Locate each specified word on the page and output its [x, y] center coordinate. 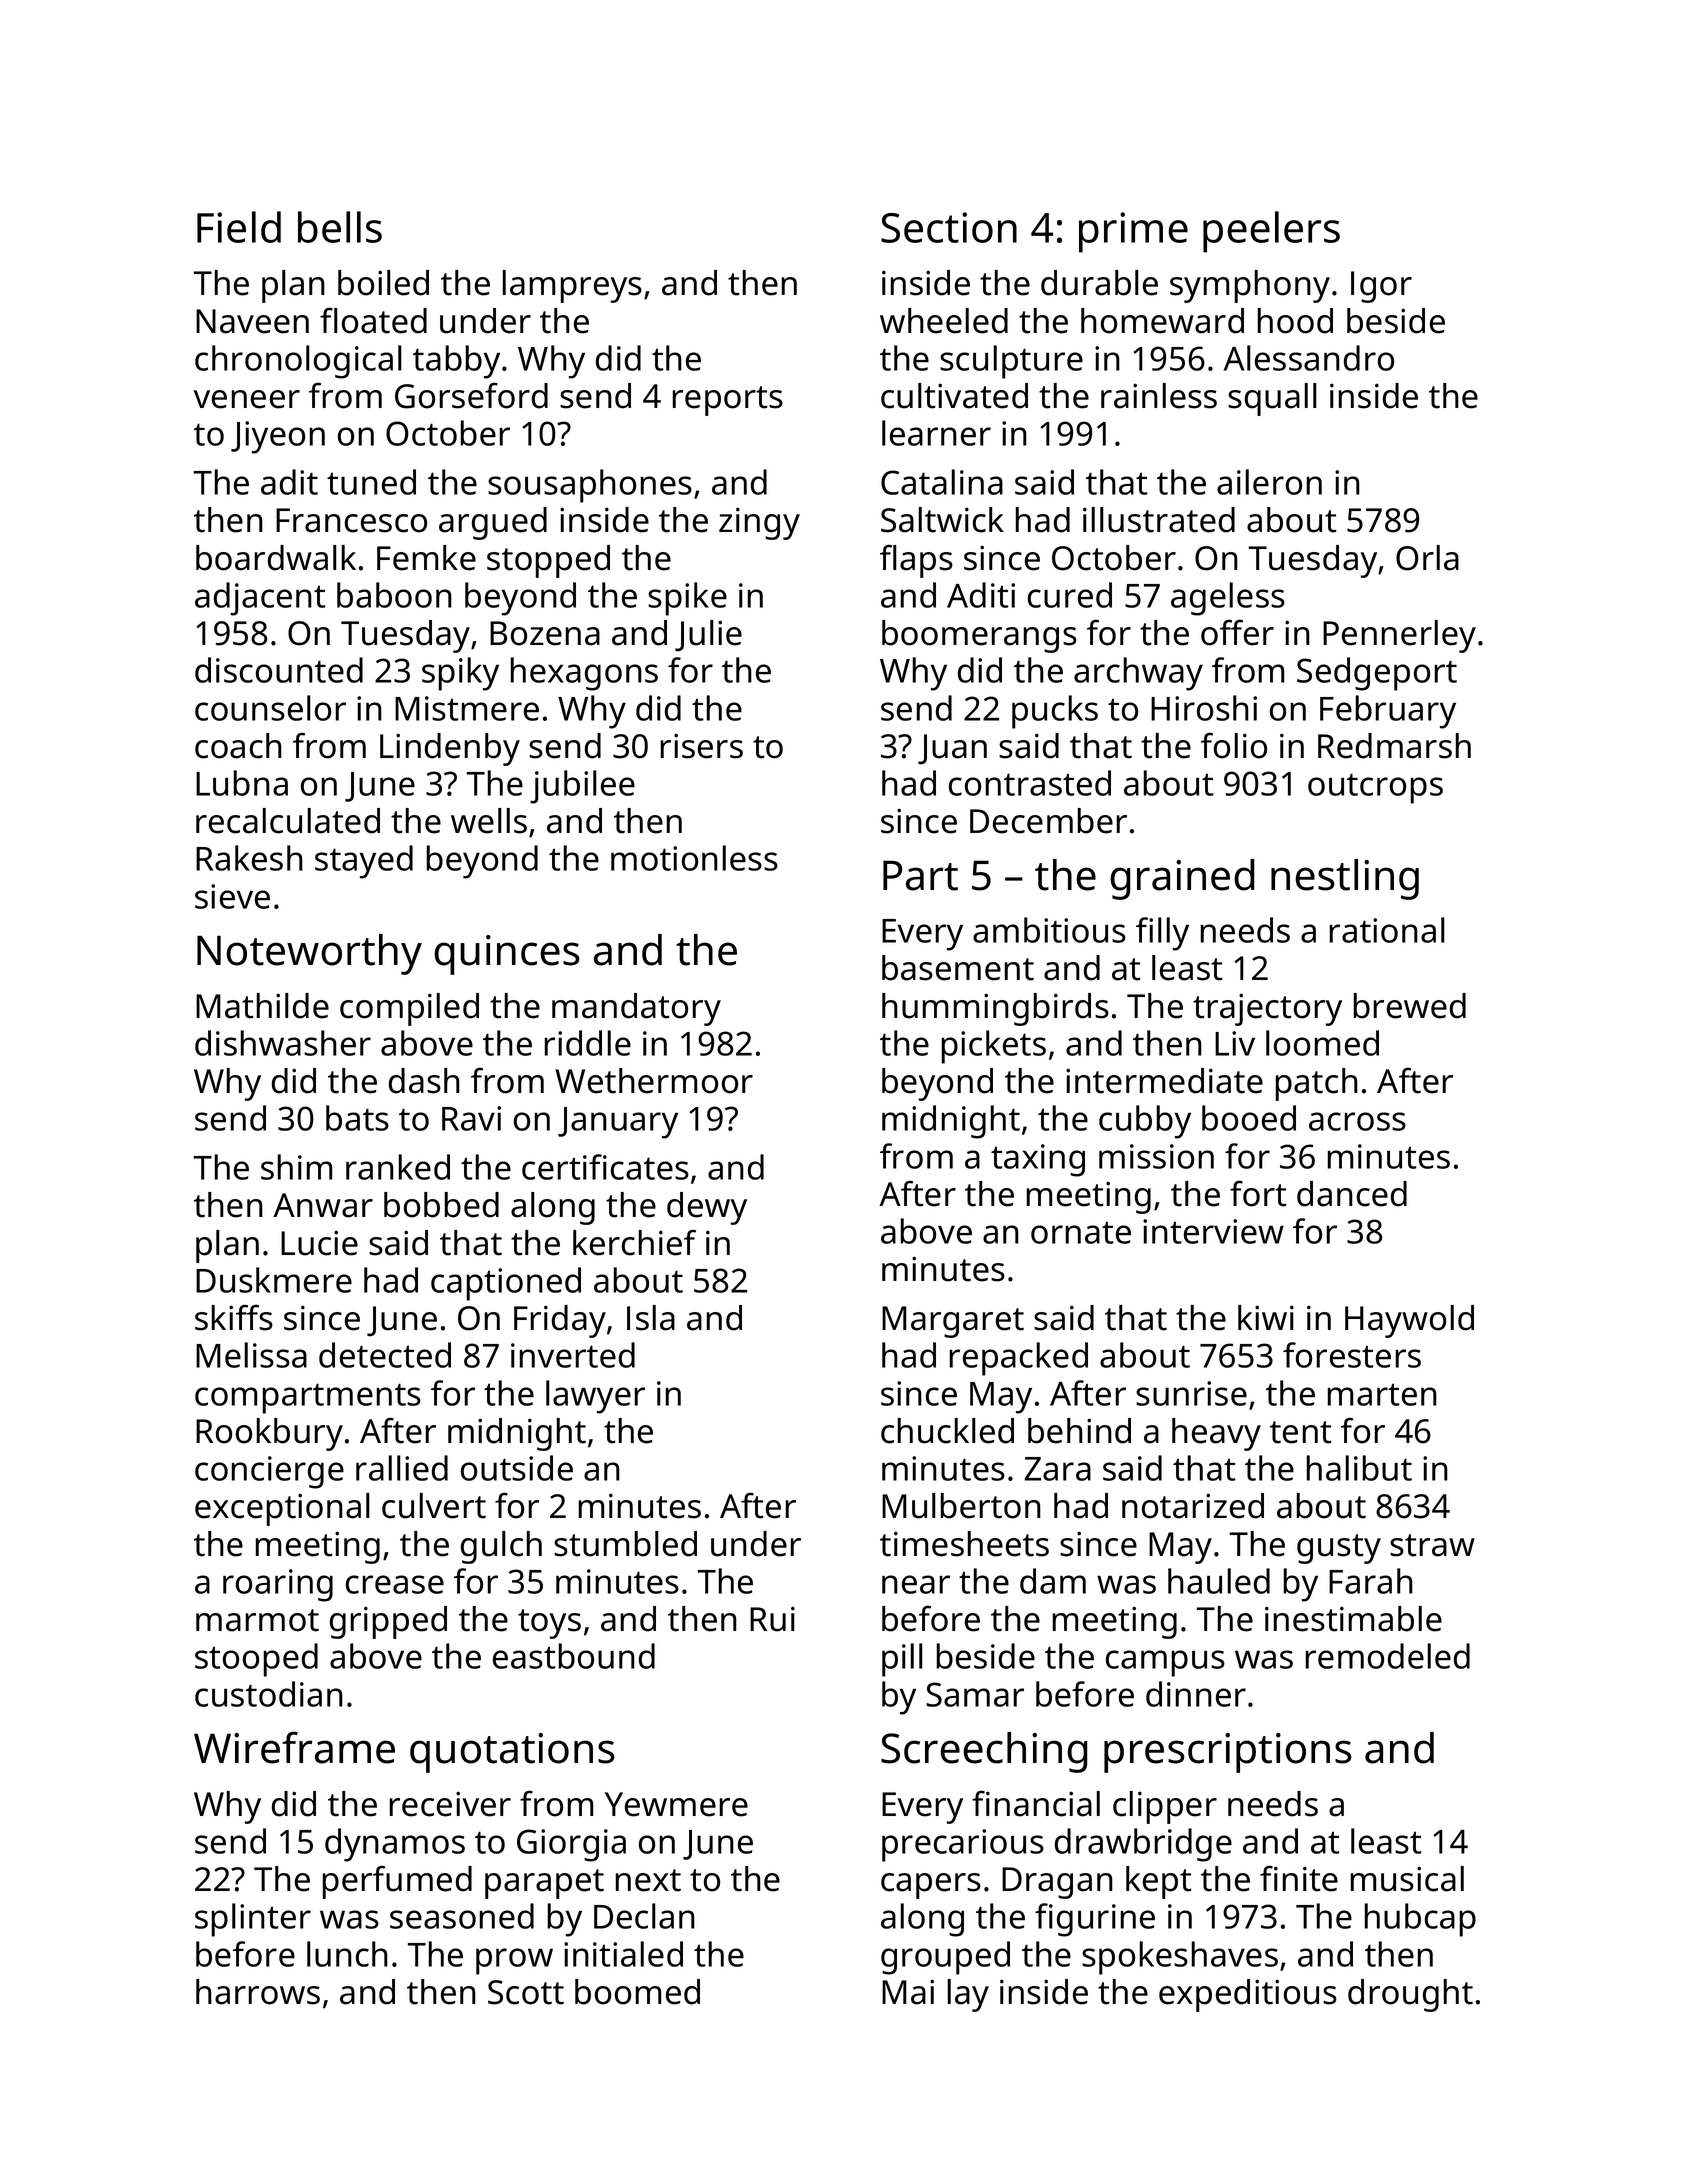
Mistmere [467, 708]
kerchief [634, 1243]
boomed [637, 1992]
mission [1156, 1156]
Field [239, 227]
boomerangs [979, 636]
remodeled [1388, 1656]
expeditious [1248, 1995]
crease [395, 1584]
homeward [1162, 321]
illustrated [1159, 520]
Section [949, 227]
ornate [1081, 1232]
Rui [772, 1619]
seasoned [462, 1916]
